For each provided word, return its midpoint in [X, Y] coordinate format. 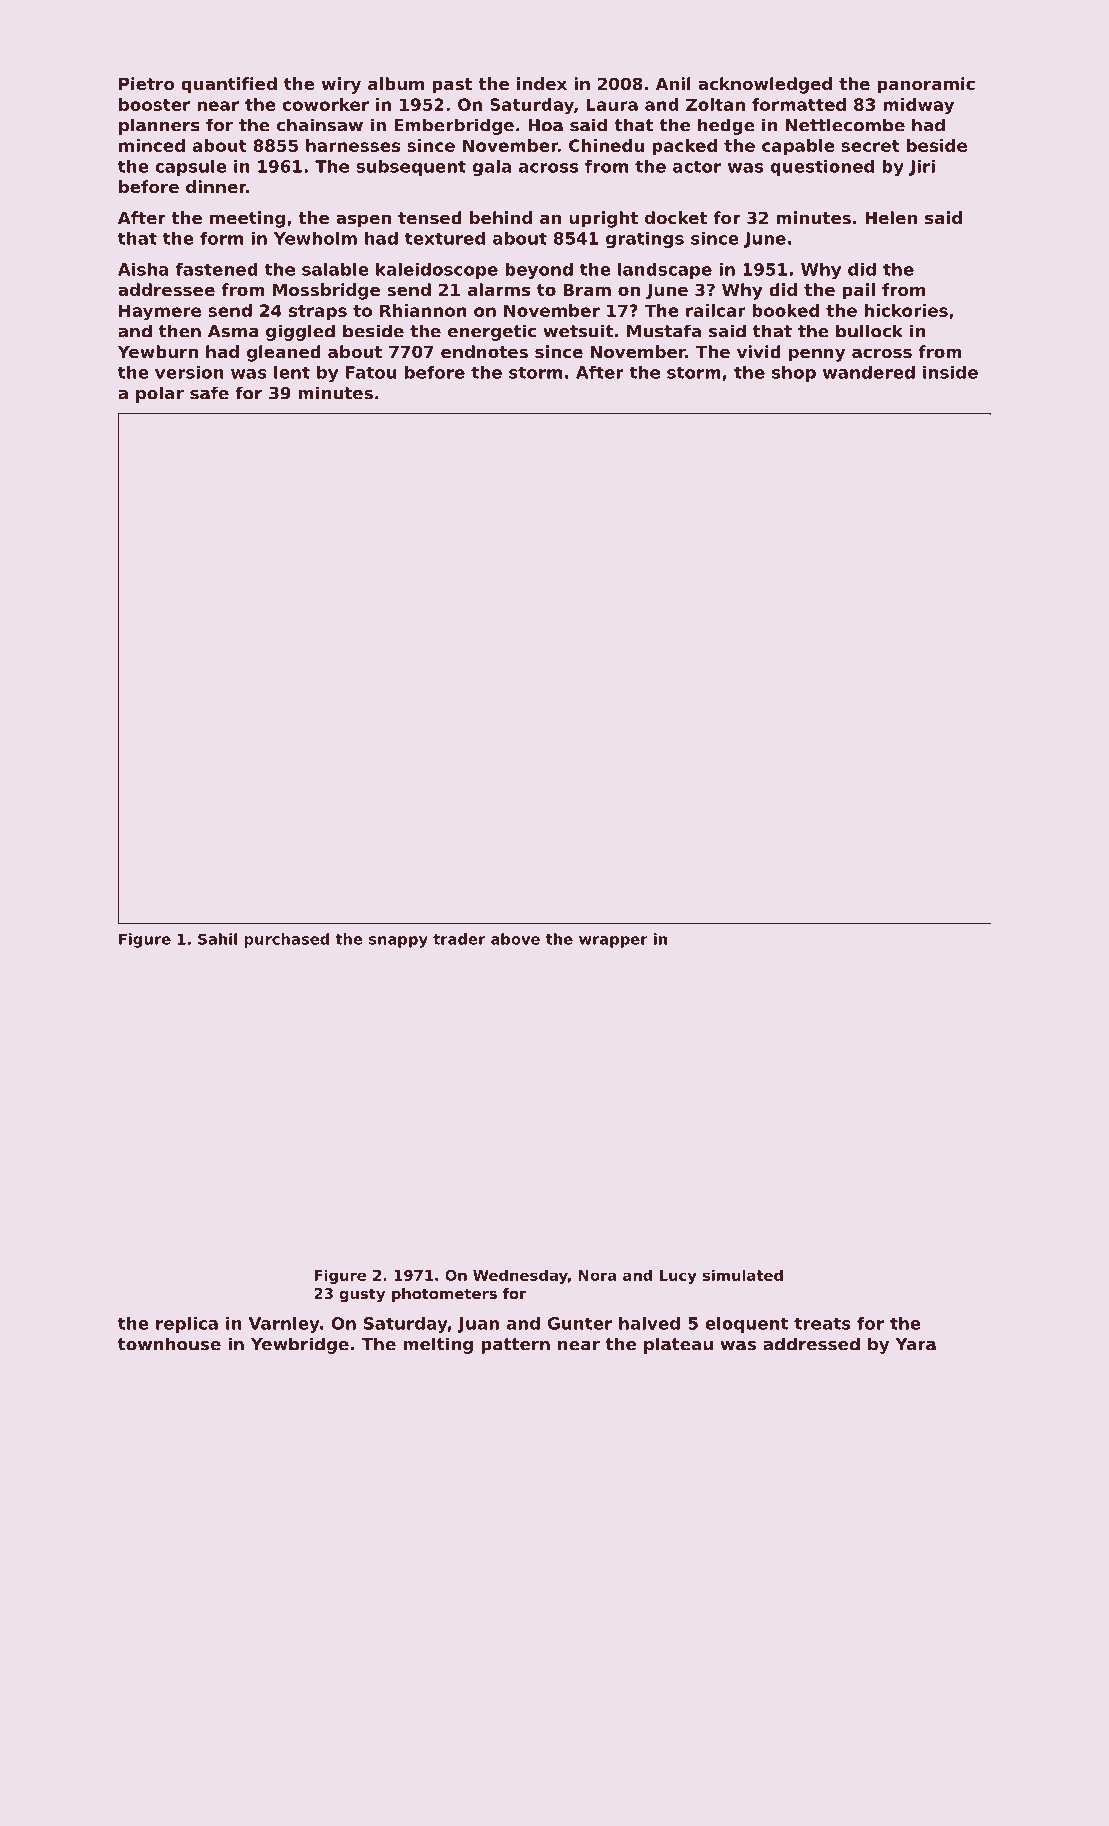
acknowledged [765, 85]
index [542, 83]
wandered [869, 372]
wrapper [613, 942]
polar [160, 394]
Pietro [147, 83]
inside [950, 372]
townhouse [169, 1344]
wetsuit [578, 331]
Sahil [217, 939]
